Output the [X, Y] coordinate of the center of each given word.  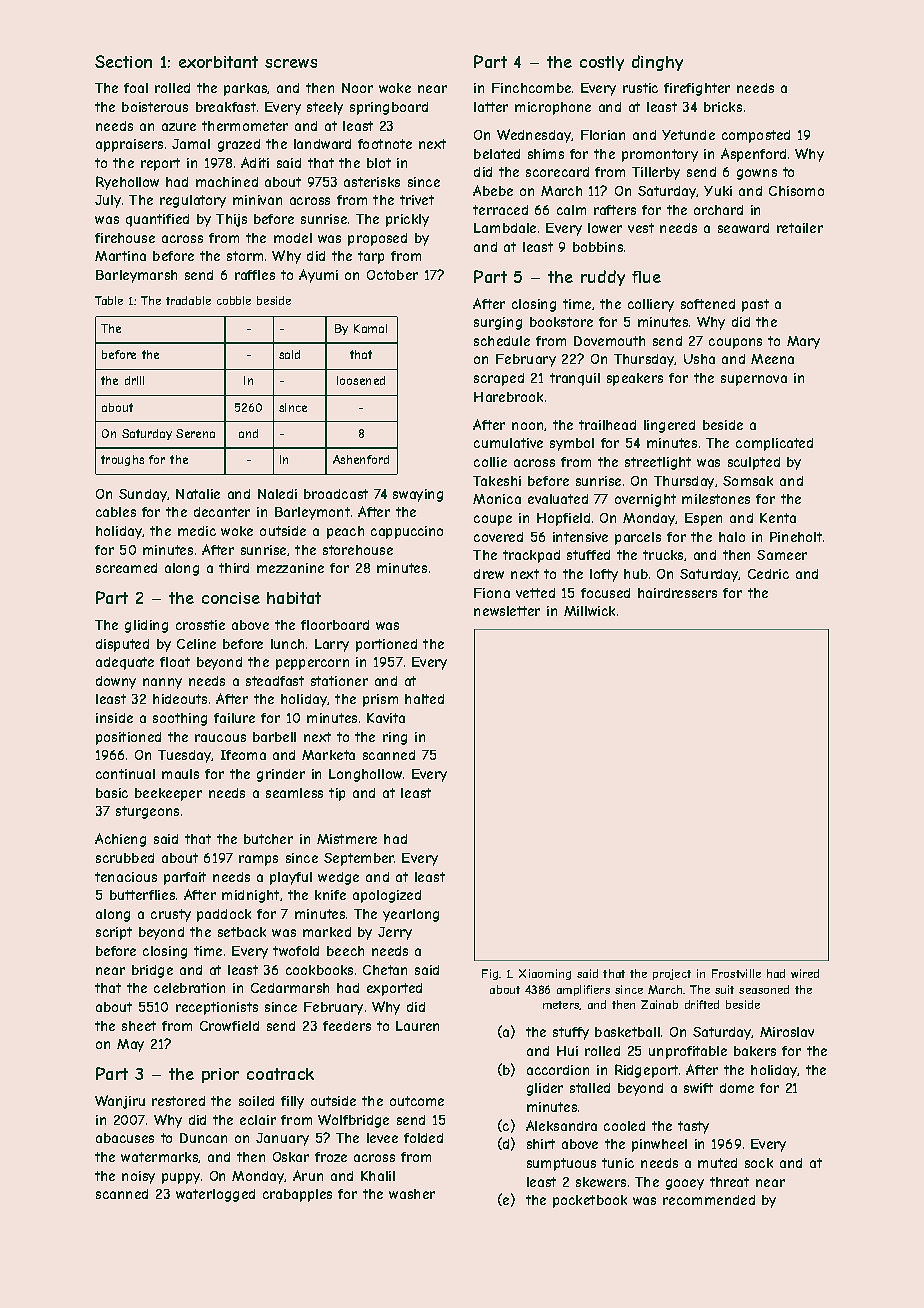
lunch [287, 644]
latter [491, 107]
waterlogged [215, 1195]
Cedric [768, 574]
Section [123, 61]
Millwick [589, 611]
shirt [541, 1144]
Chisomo [796, 191]
